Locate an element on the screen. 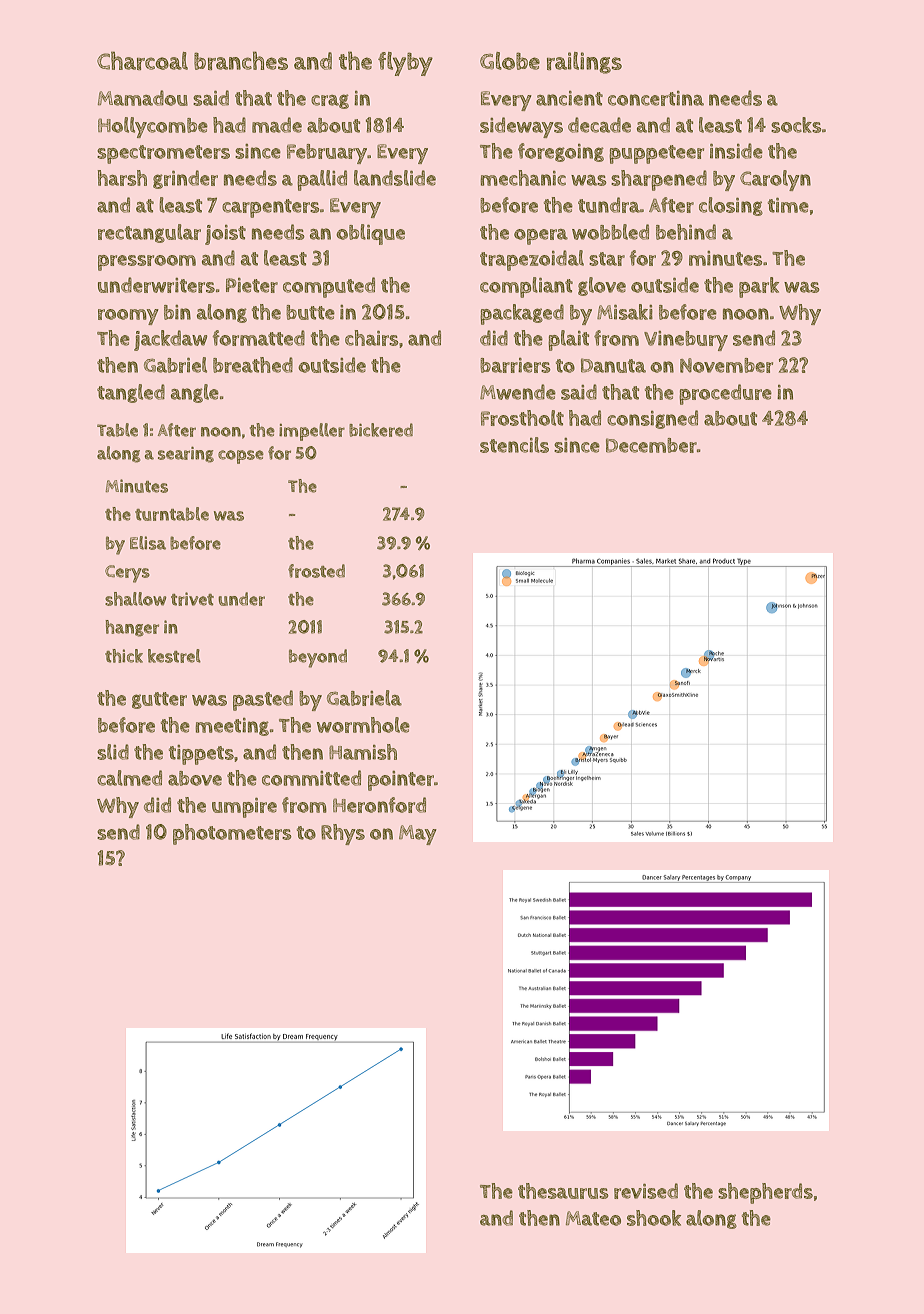 The width and height of the screenshot is (924, 1314). Charcoal is located at coordinates (142, 60).
